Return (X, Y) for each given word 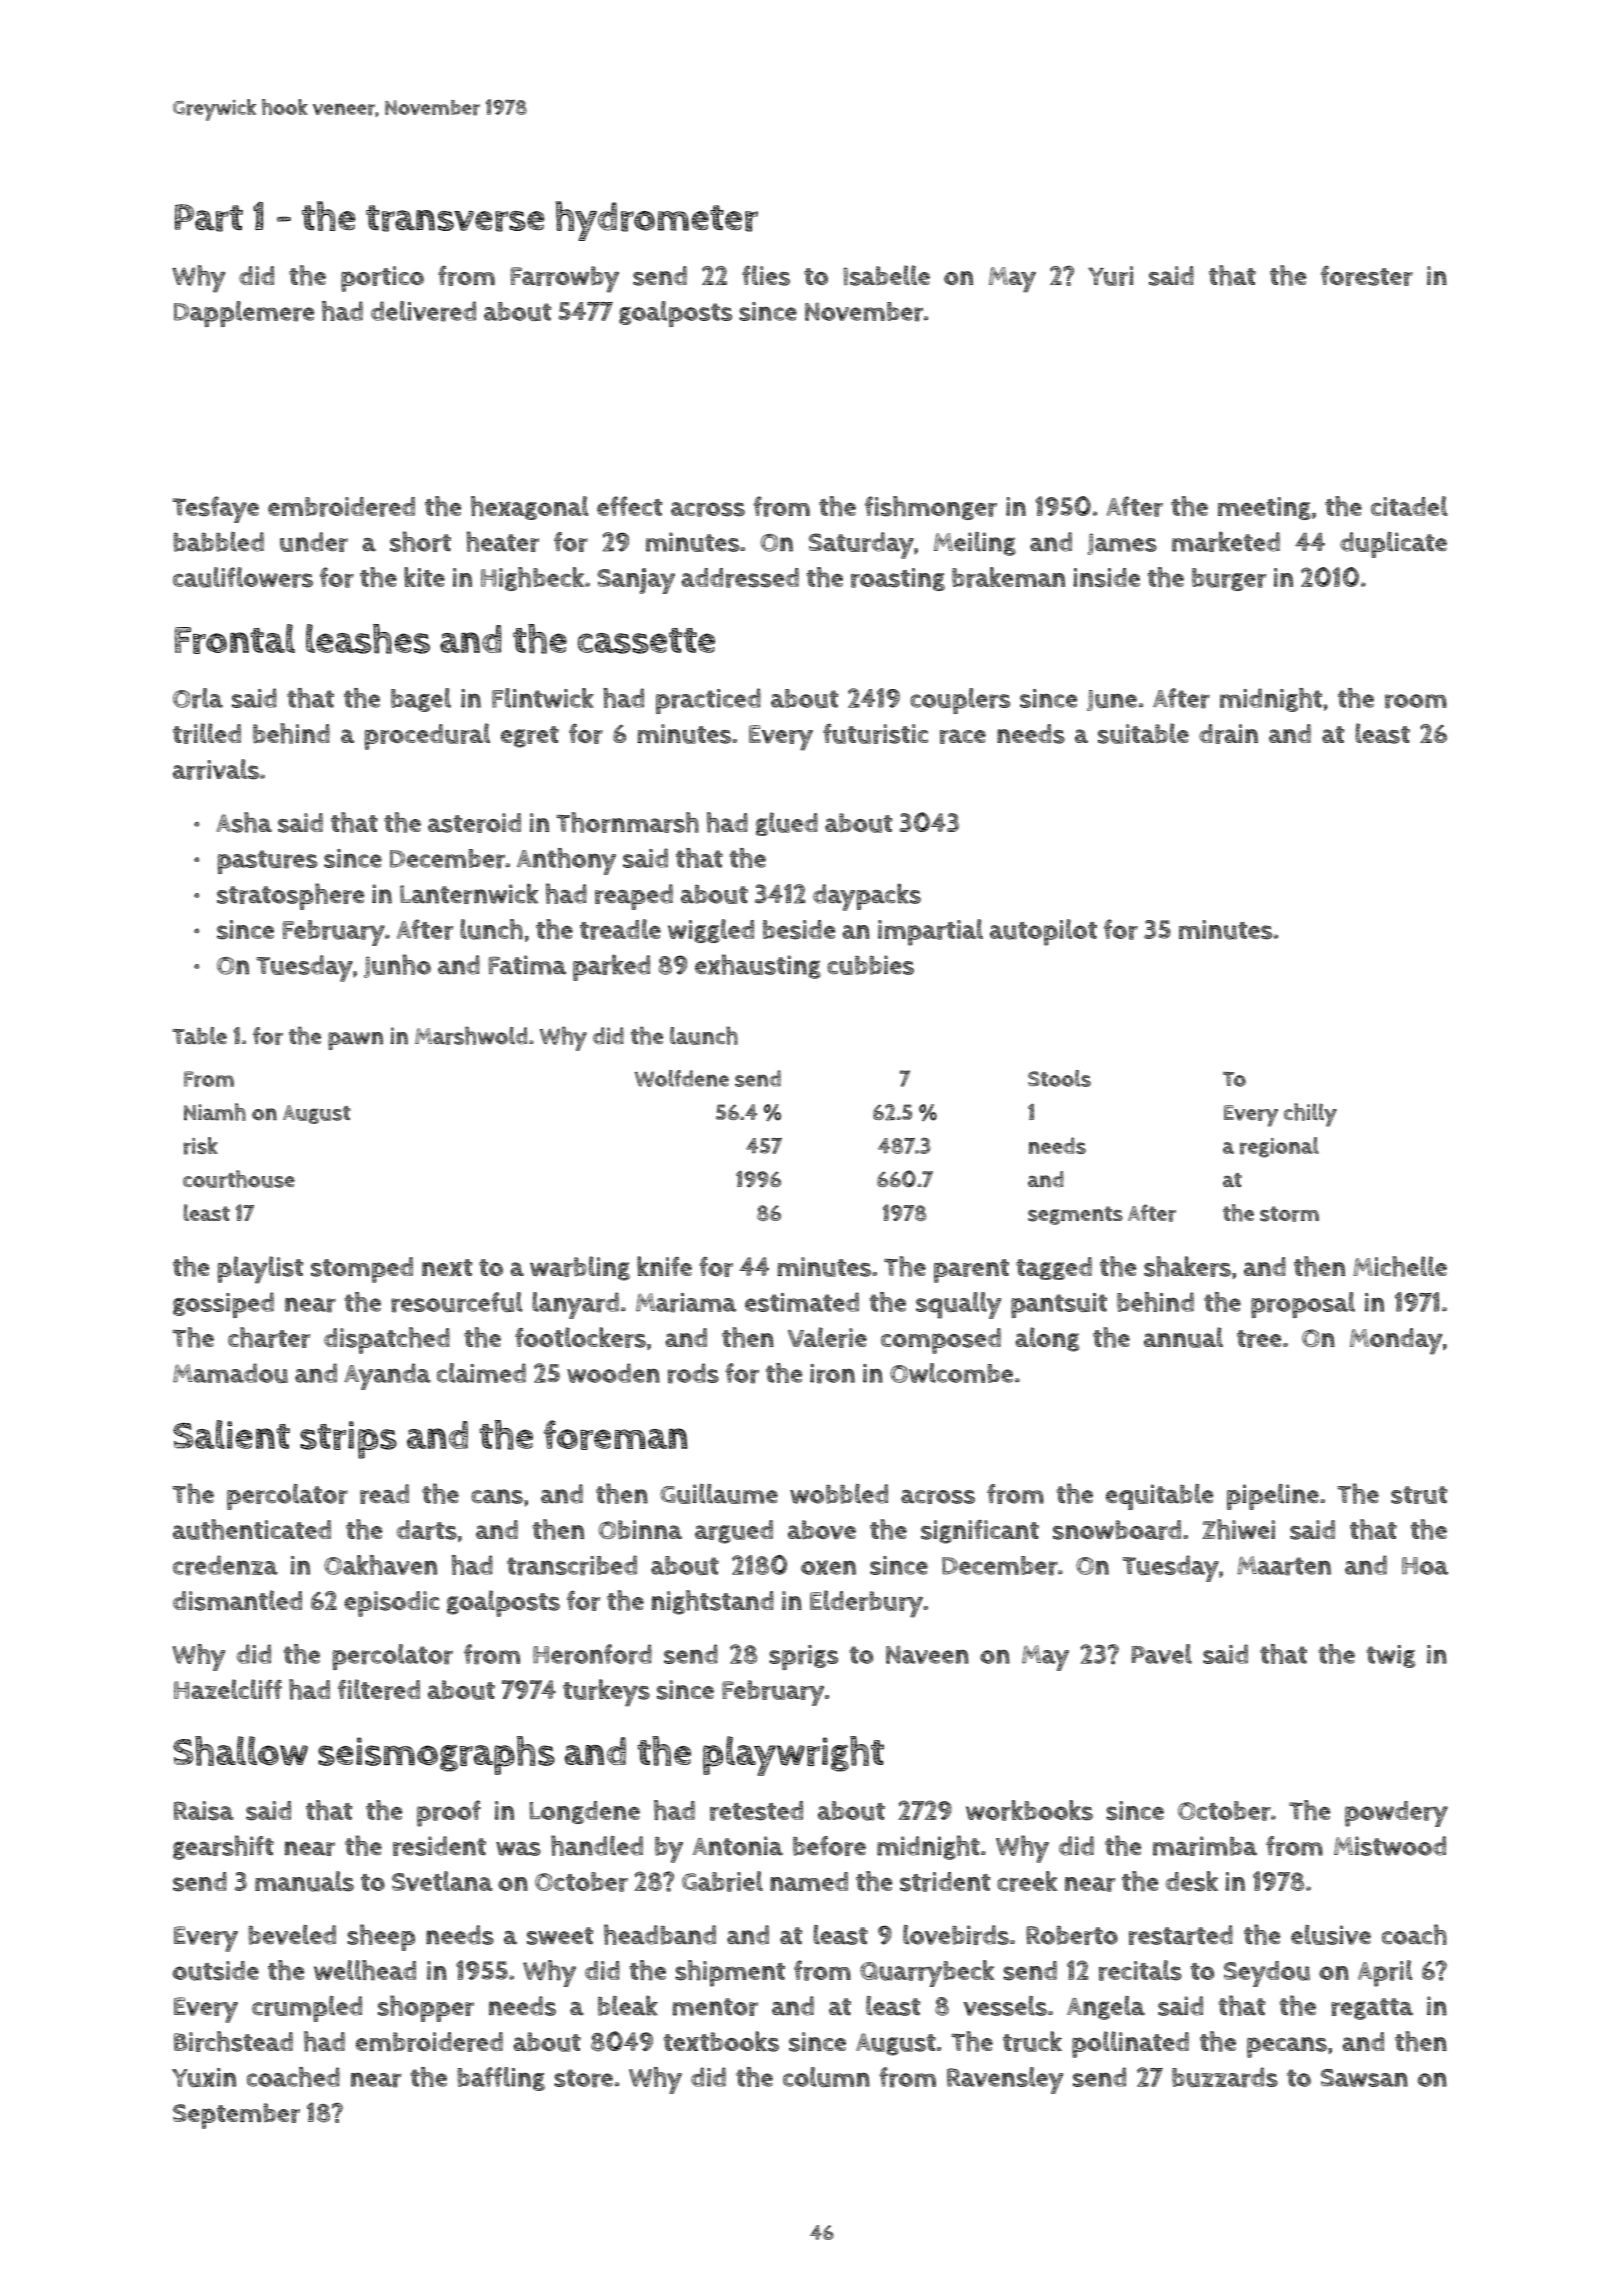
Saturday (861, 545)
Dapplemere (244, 314)
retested (756, 1811)
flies (766, 275)
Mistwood (1390, 1846)
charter (269, 1337)
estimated (802, 1302)
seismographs (436, 1755)
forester (1367, 275)
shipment (730, 1973)
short (420, 541)
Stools (1059, 1078)
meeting (1264, 508)
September (236, 2116)
